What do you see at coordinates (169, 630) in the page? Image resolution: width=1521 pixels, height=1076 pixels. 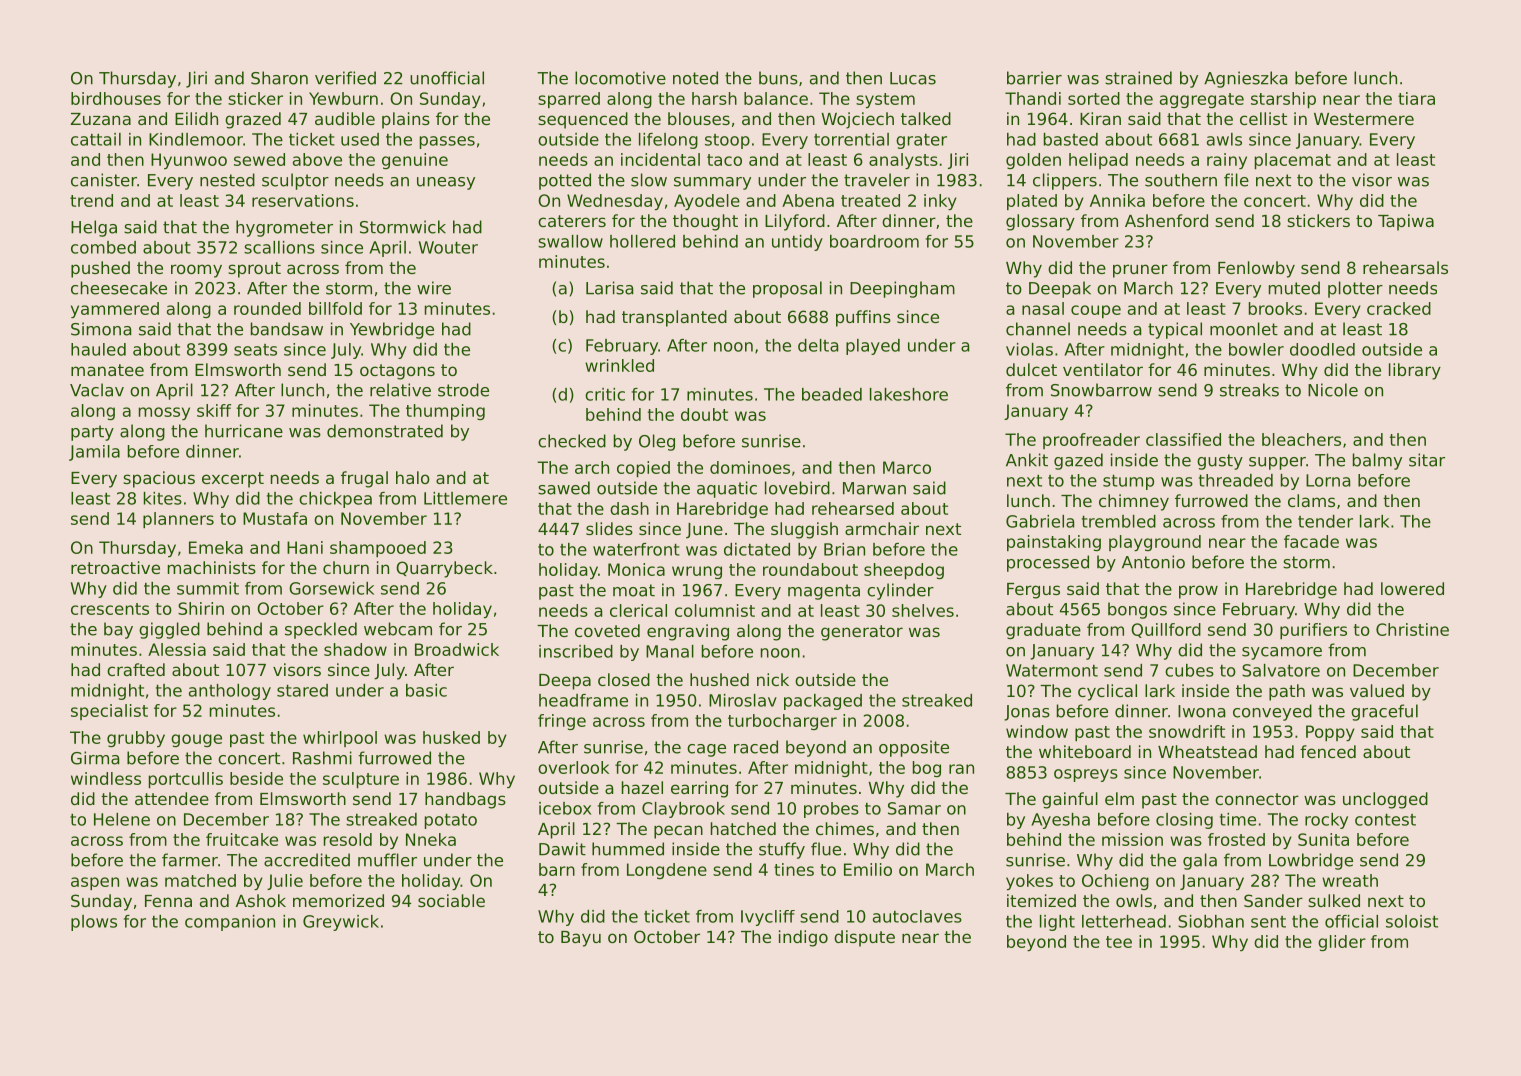 I see `giggled` at bounding box center [169, 630].
